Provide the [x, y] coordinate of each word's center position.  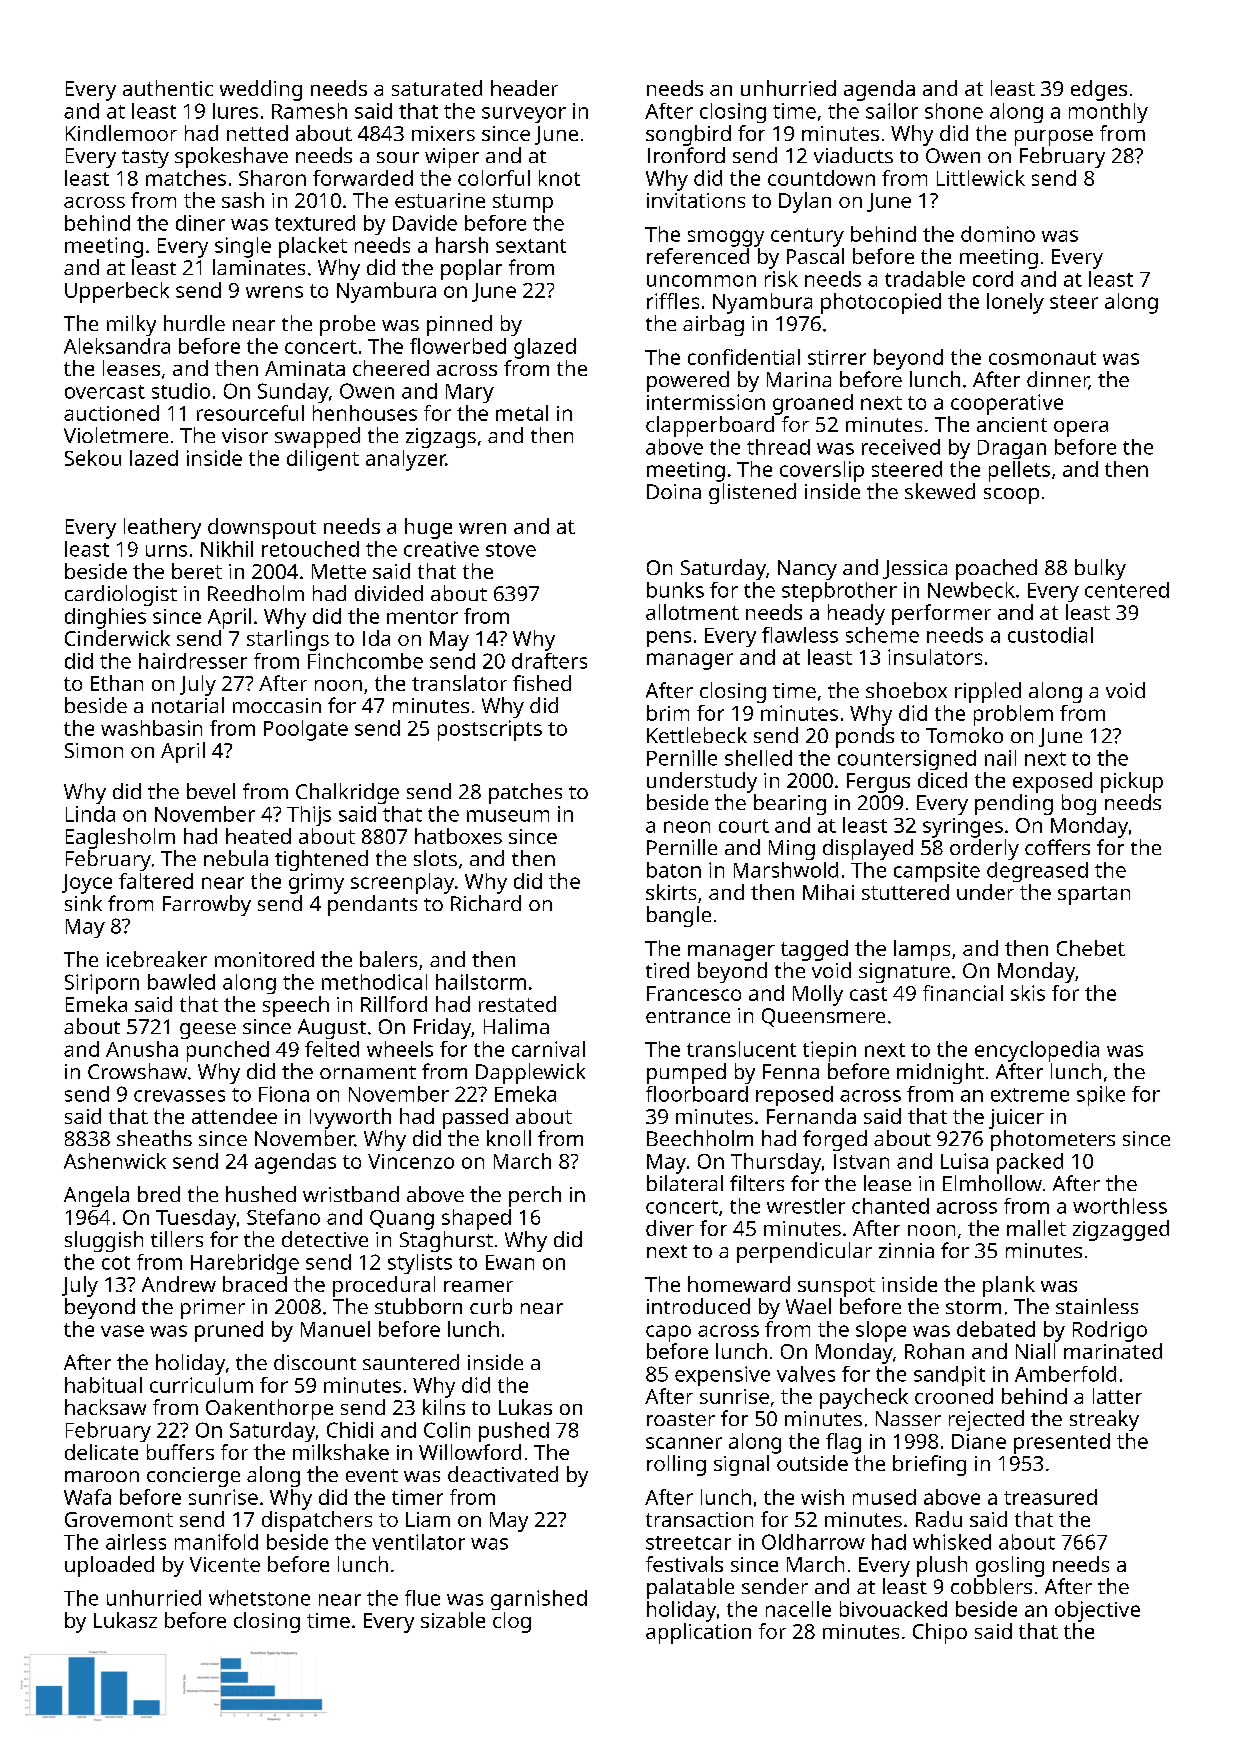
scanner [684, 1443]
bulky [1100, 569]
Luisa [964, 1161]
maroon [102, 1476]
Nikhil [227, 549]
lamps [922, 950]
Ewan [510, 1262]
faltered [156, 881]
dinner [1058, 380]
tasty [145, 159]
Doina [674, 491]
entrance [688, 1016]
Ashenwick [115, 1161]
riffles [673, 301]
